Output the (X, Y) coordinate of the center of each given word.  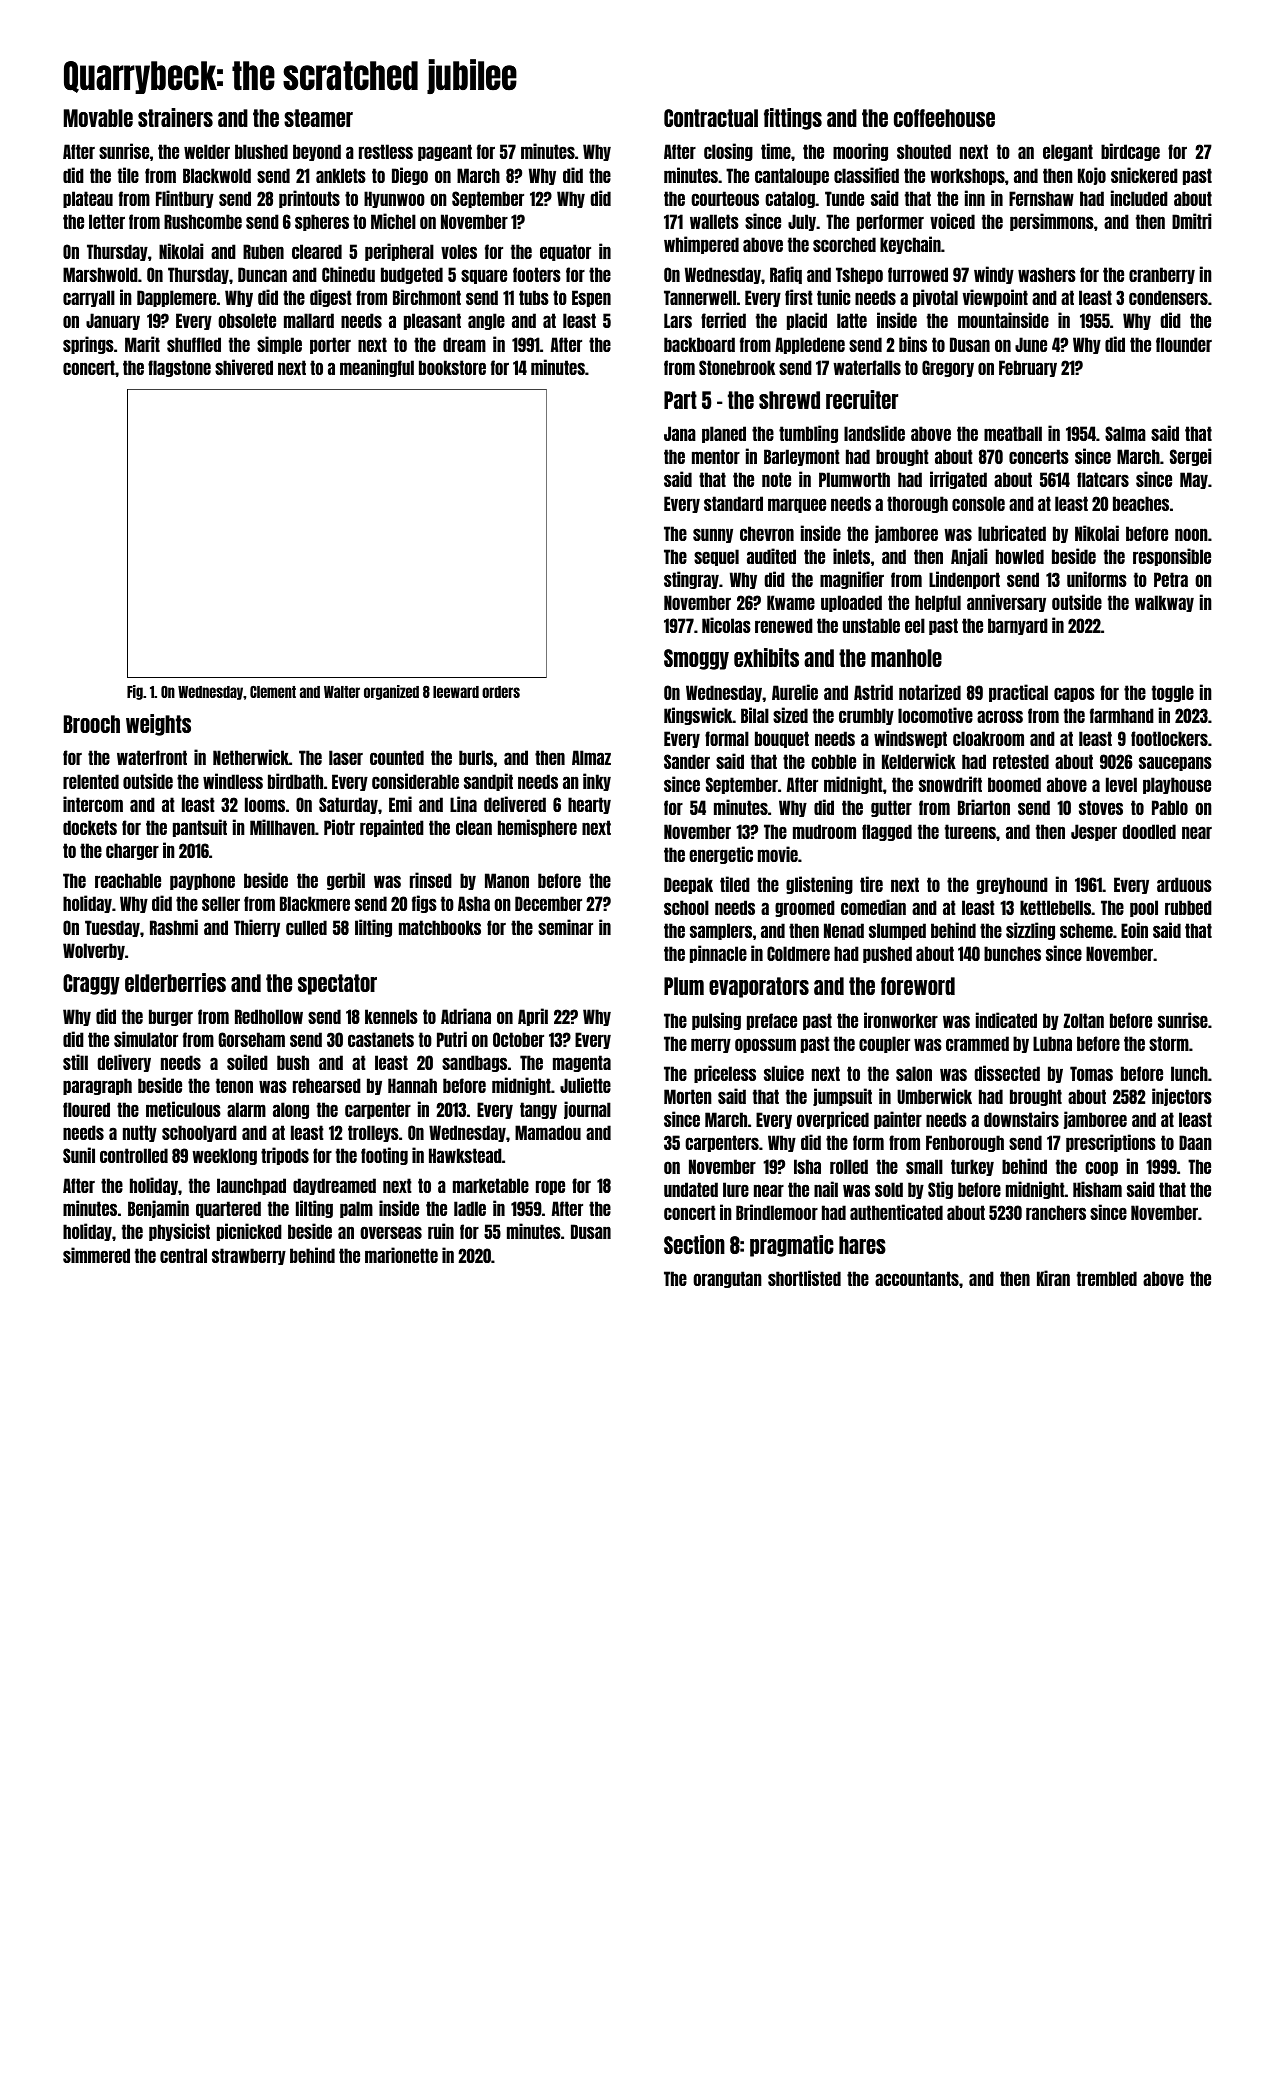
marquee (797, 505)
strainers (175, 117)
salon (914, 1073)
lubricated (1012, 533)
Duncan (262, 274)
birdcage (1130, 152)
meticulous (183, 1109)
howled (1020, 556)
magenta (582, 1063)
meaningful (377, 368)
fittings (793, 119)
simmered (96, 1255)
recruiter (862, 399)
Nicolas (726, 625)
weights (158, 725)
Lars (678, 320)
